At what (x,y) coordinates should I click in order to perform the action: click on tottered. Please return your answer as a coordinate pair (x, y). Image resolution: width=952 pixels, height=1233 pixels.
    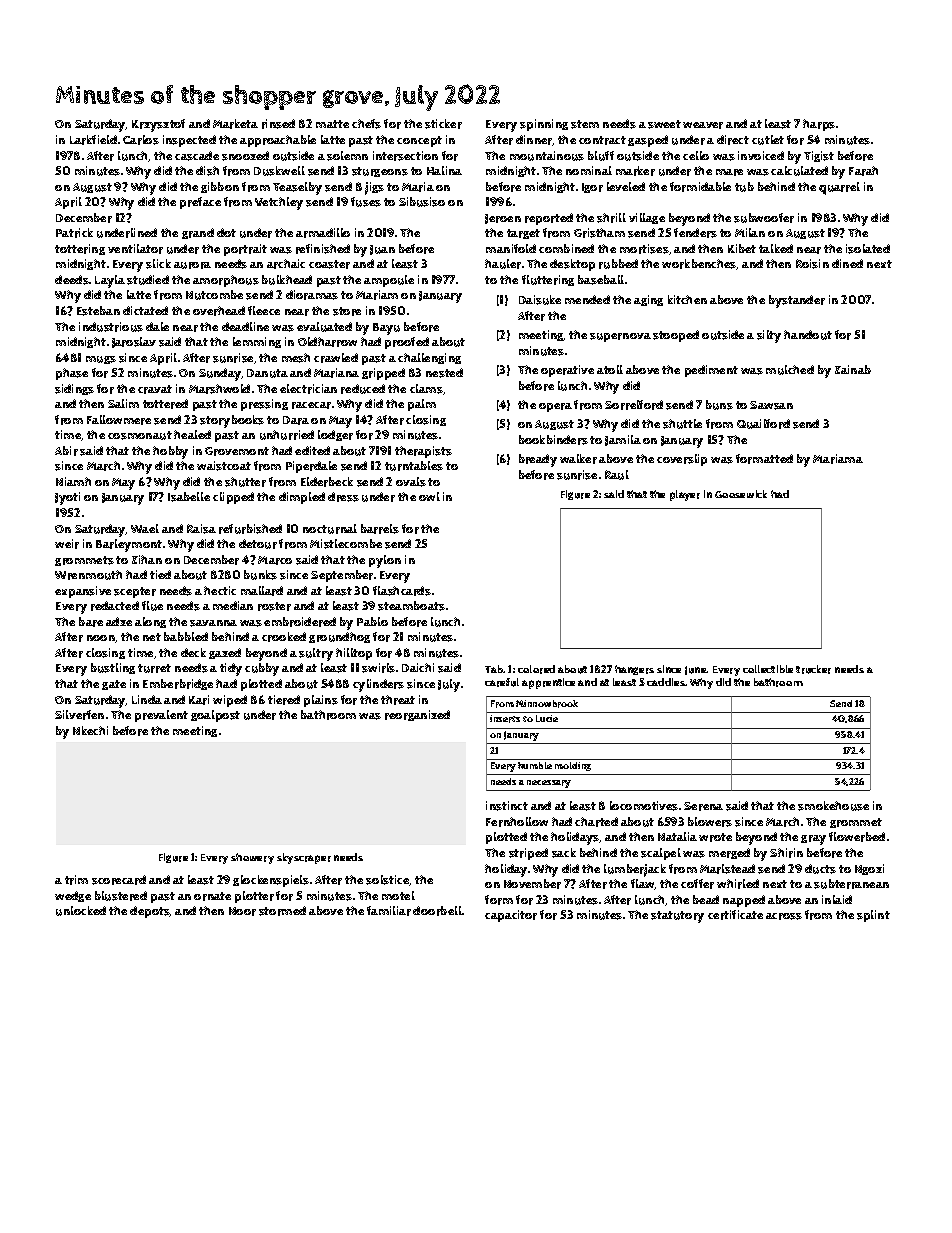
    Looking at the image, I should click on (165, 404).
